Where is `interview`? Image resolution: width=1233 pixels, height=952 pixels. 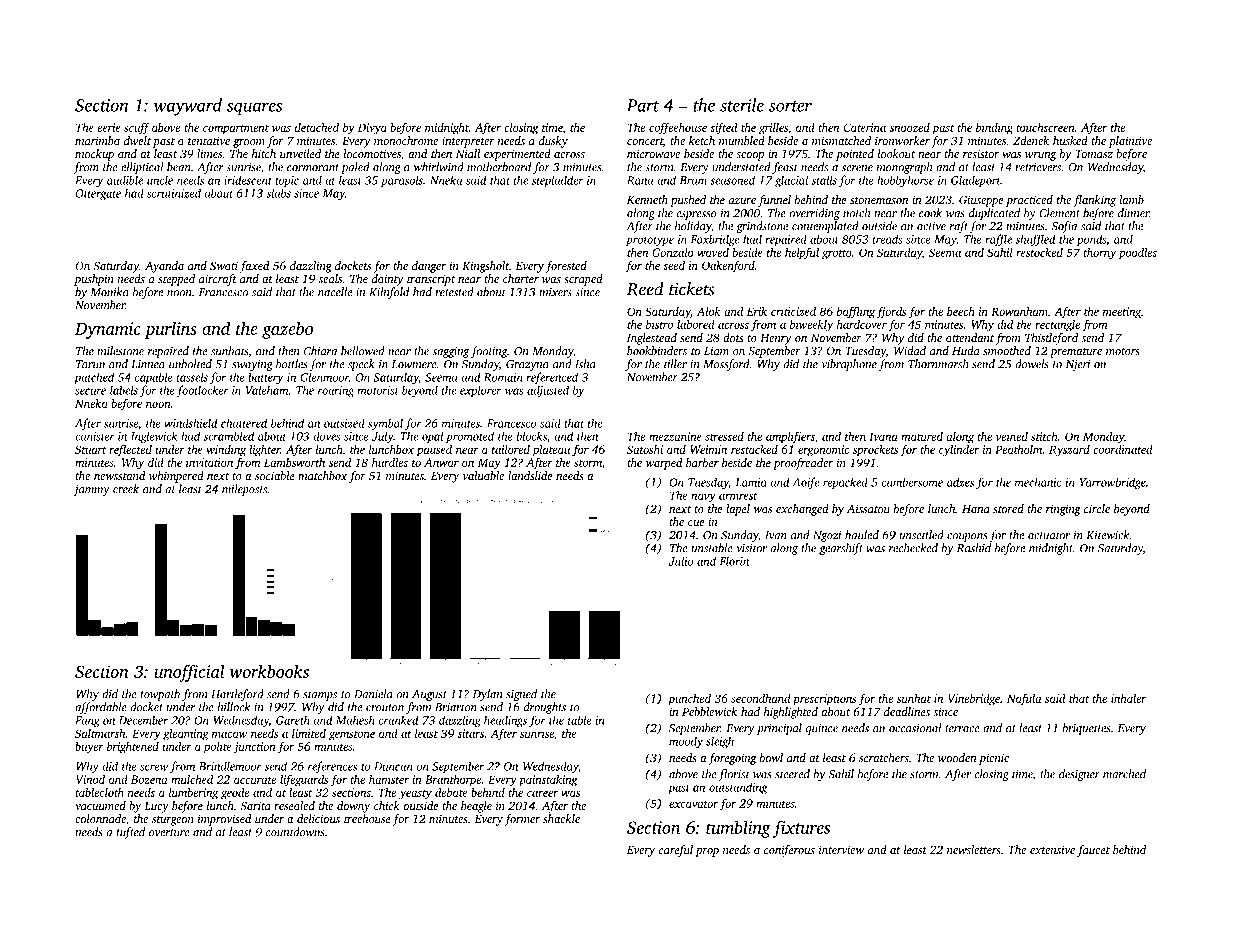
interview is located at coordinates (841, 849).
